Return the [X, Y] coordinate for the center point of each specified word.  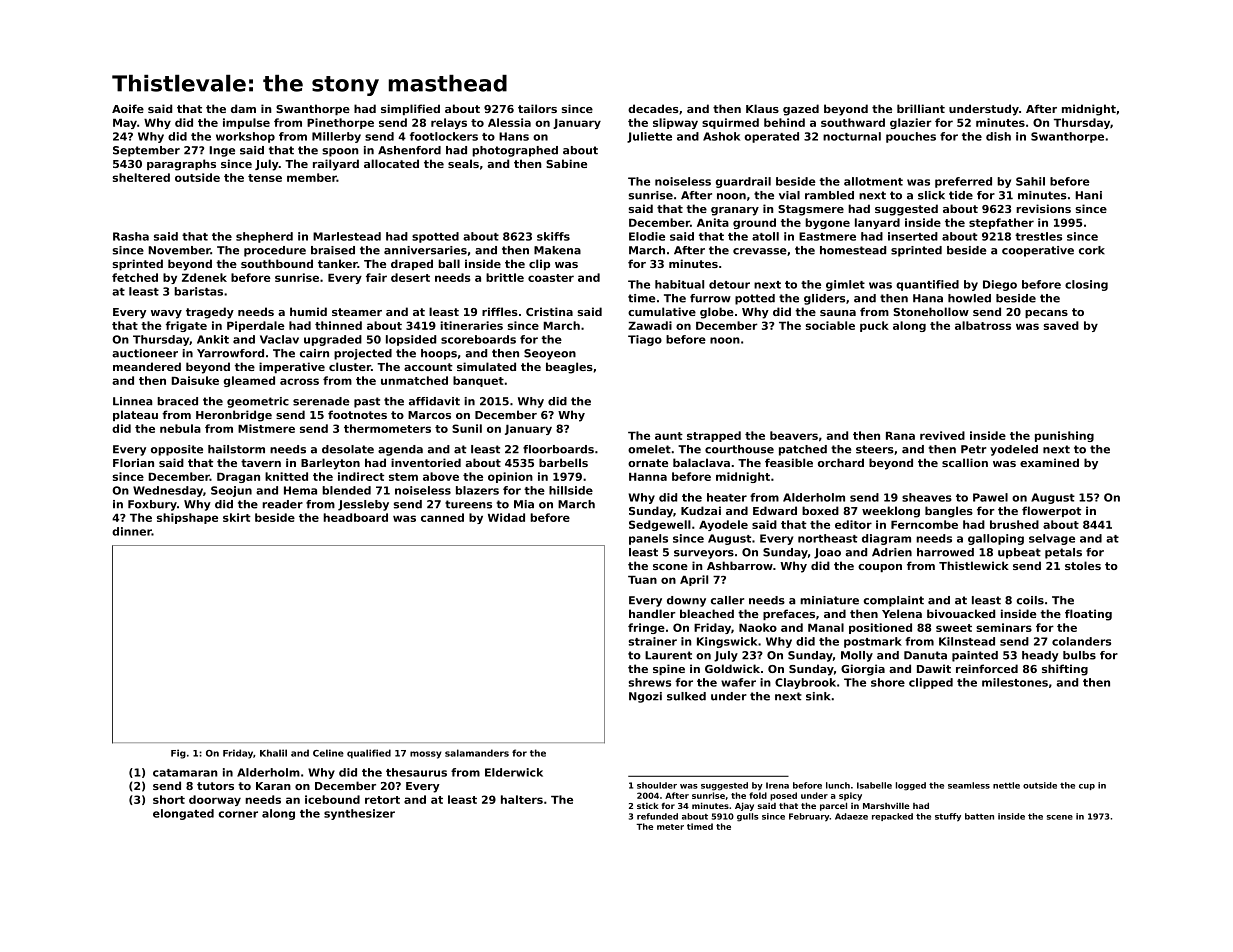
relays [449, 123]
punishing [1064, 436]
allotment [873, 181]
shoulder [657, 785]
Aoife [128, 108]
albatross [983, 325]
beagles [569, 368]
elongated [183, 814]
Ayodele [723, 525]
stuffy [948, 817]
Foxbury [152, 505]
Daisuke [195, 380]
